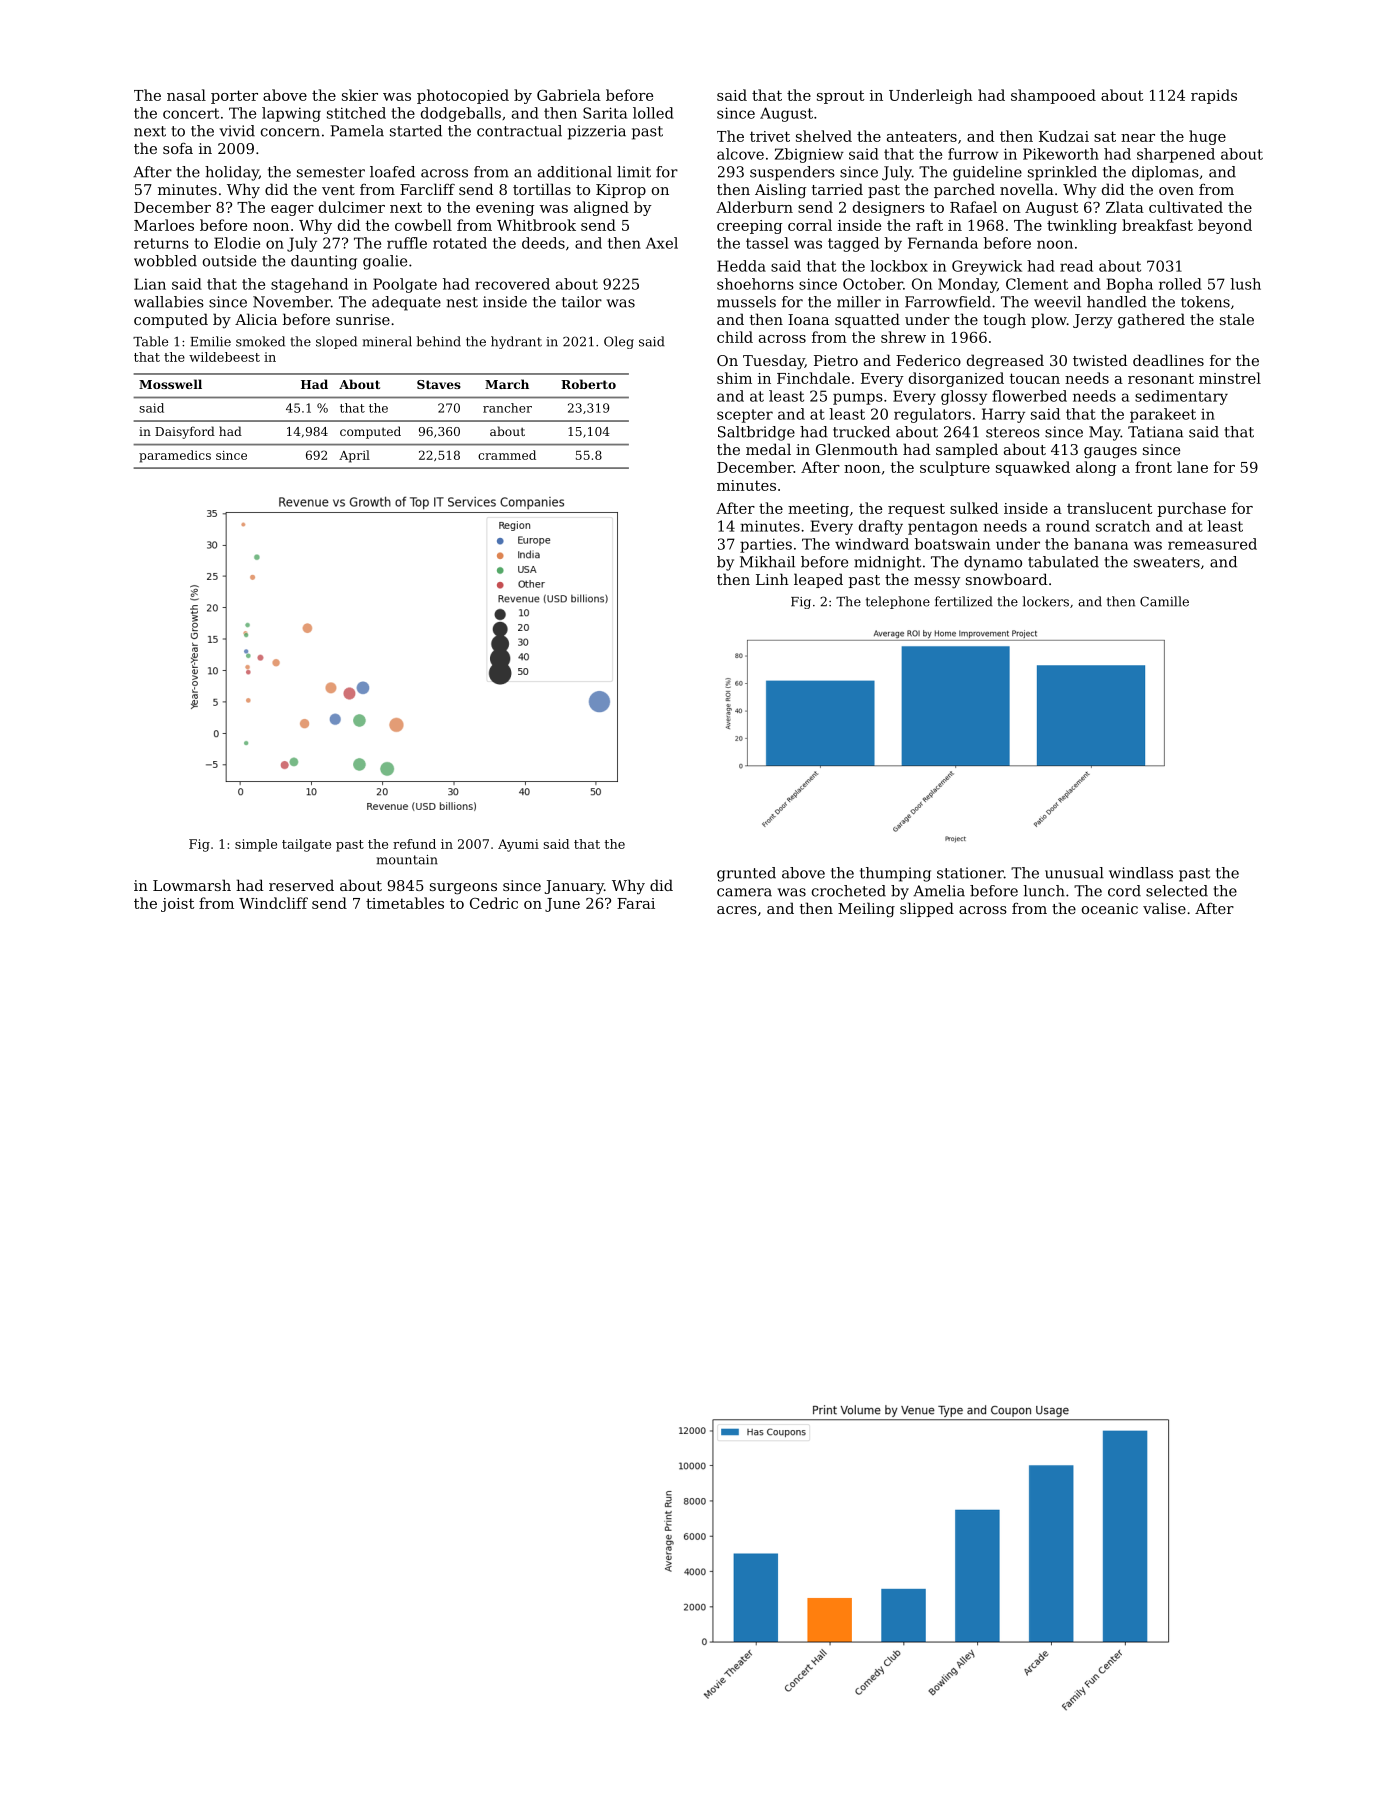 The image size is (1397, 1808). I want to click on limit, so click(634, 172).
